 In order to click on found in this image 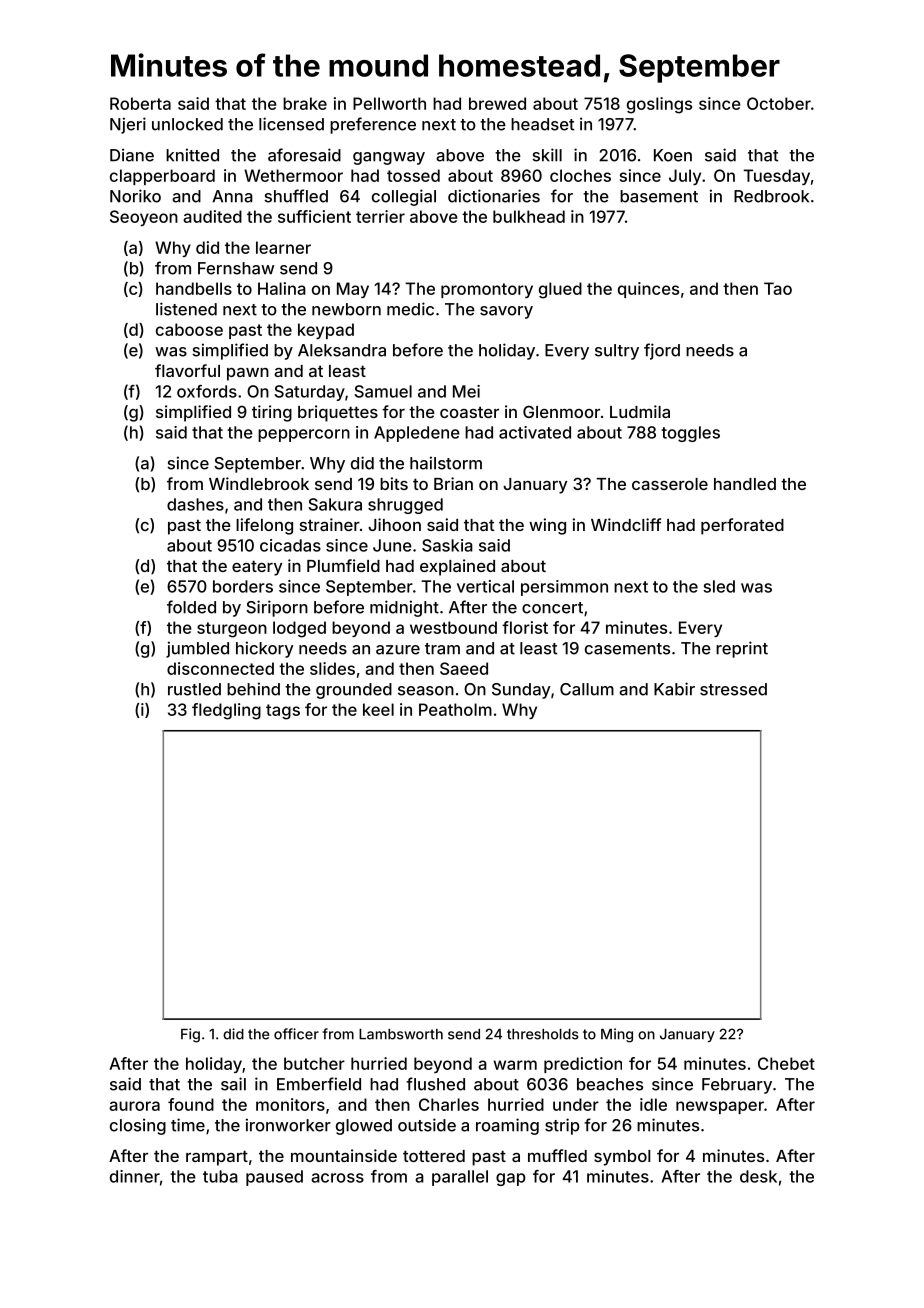, I will do `click(191, 1104)`.
